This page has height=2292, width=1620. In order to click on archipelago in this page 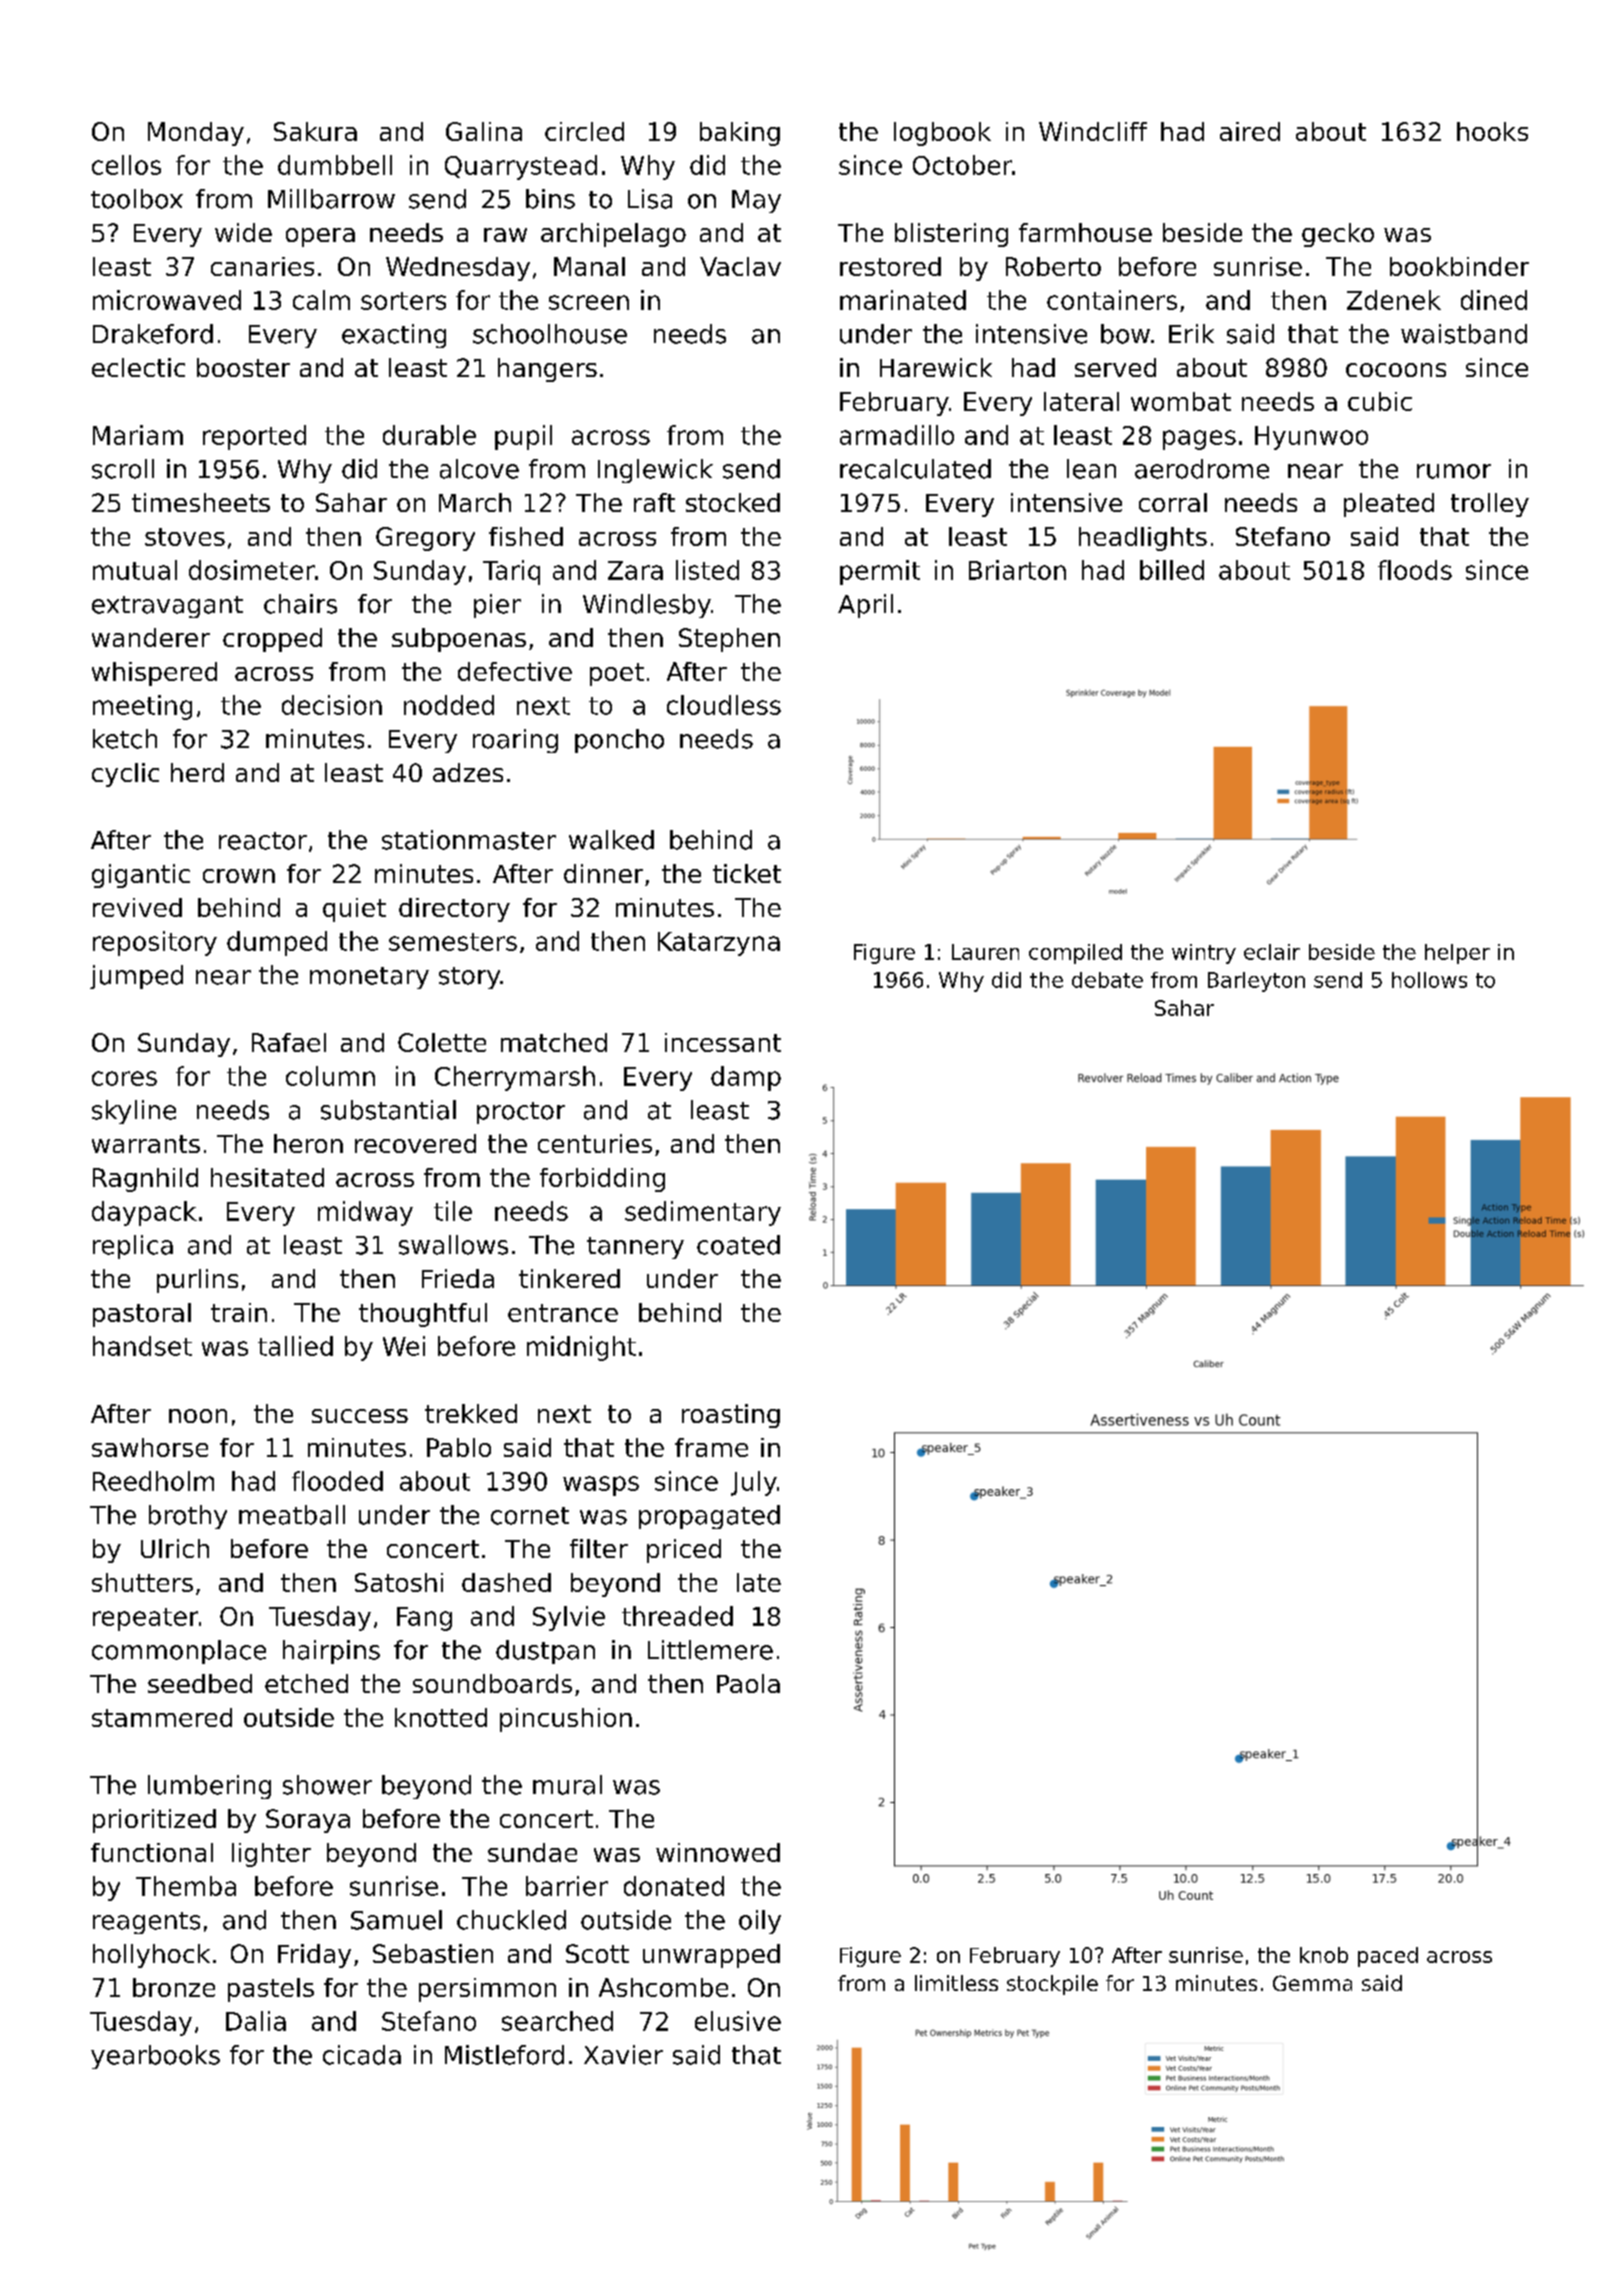, I will do `click(613, 235)`.
